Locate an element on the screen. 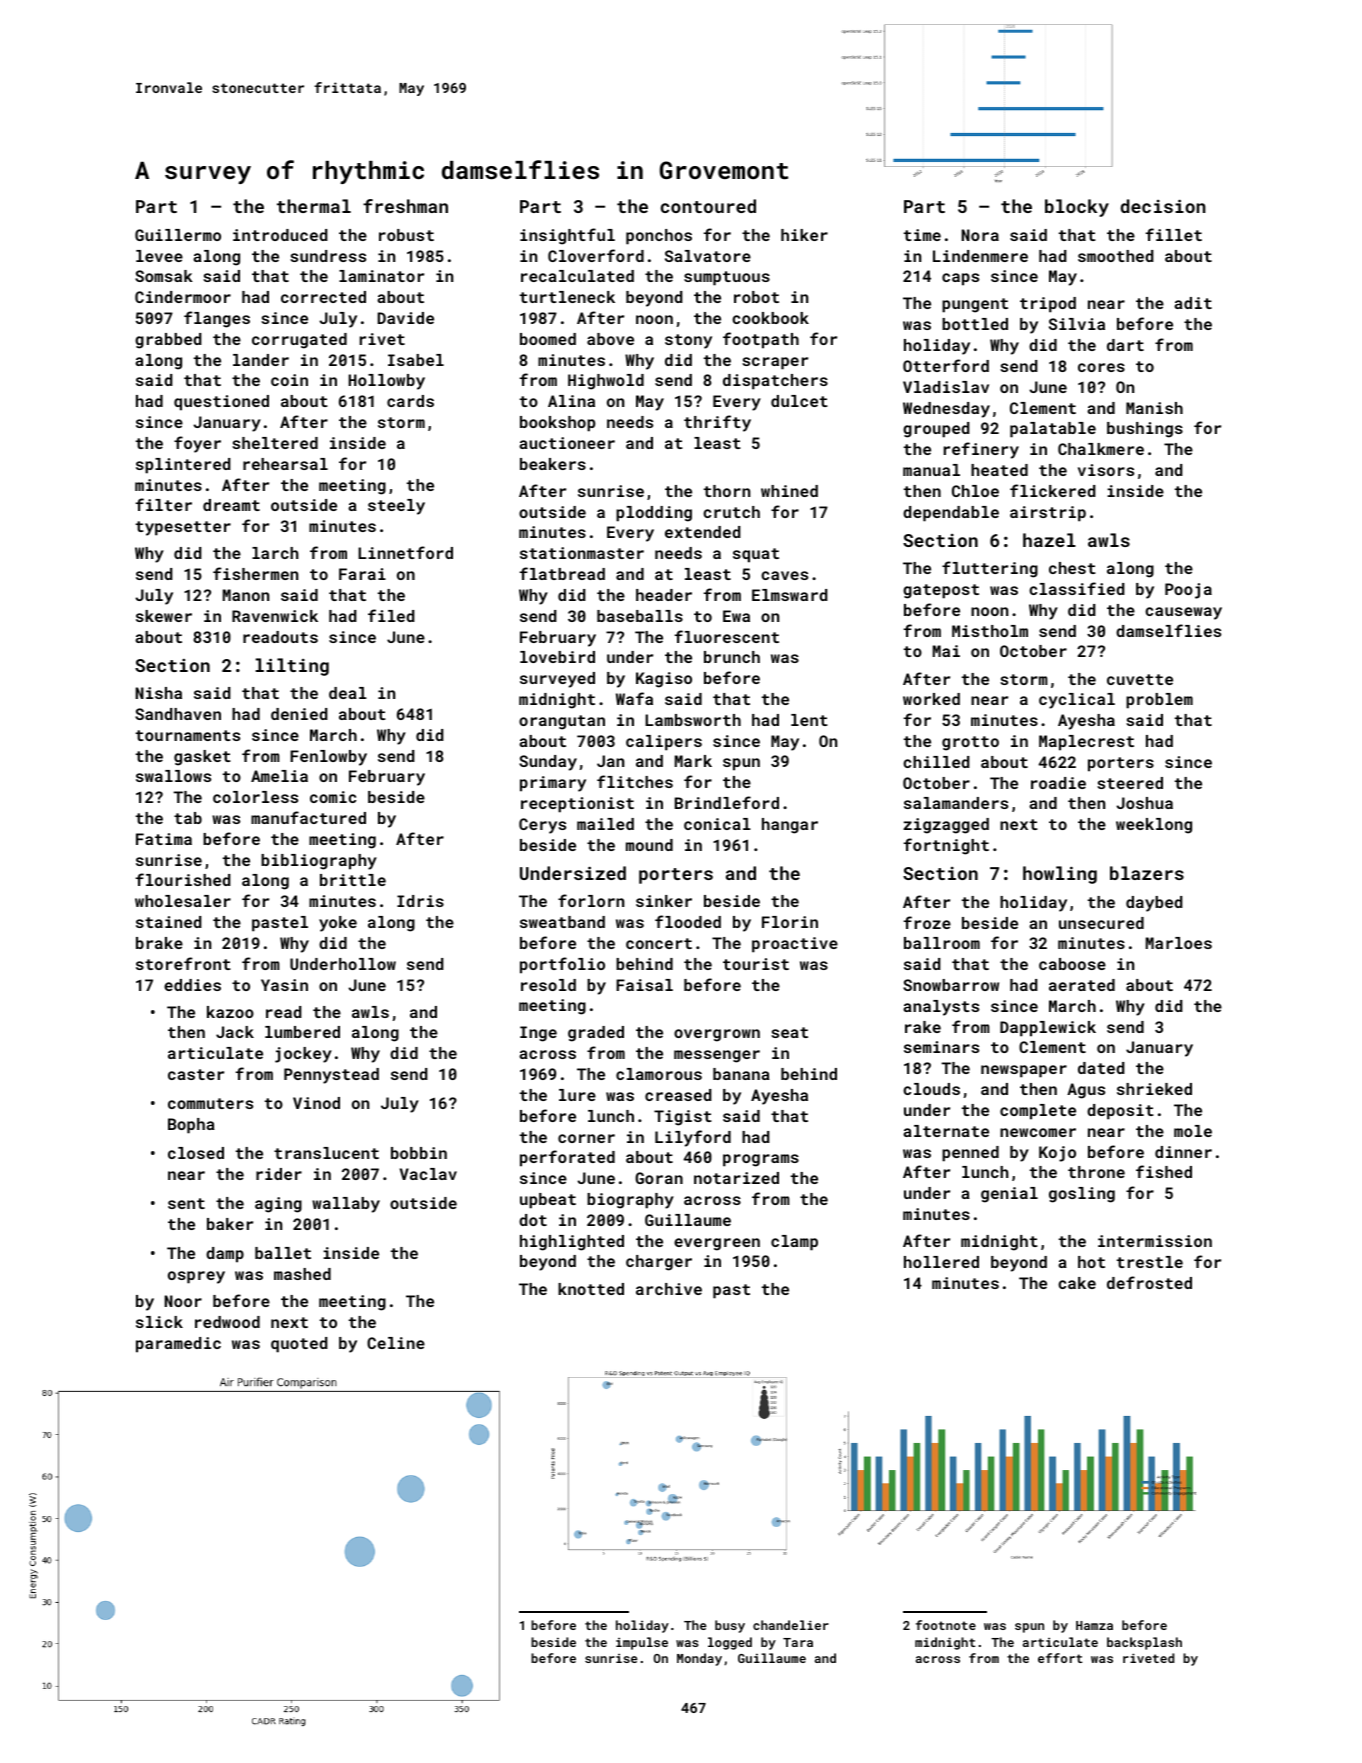 This screenshot has height=1763, width=1362. manual is located at coordinates (931, 470).
